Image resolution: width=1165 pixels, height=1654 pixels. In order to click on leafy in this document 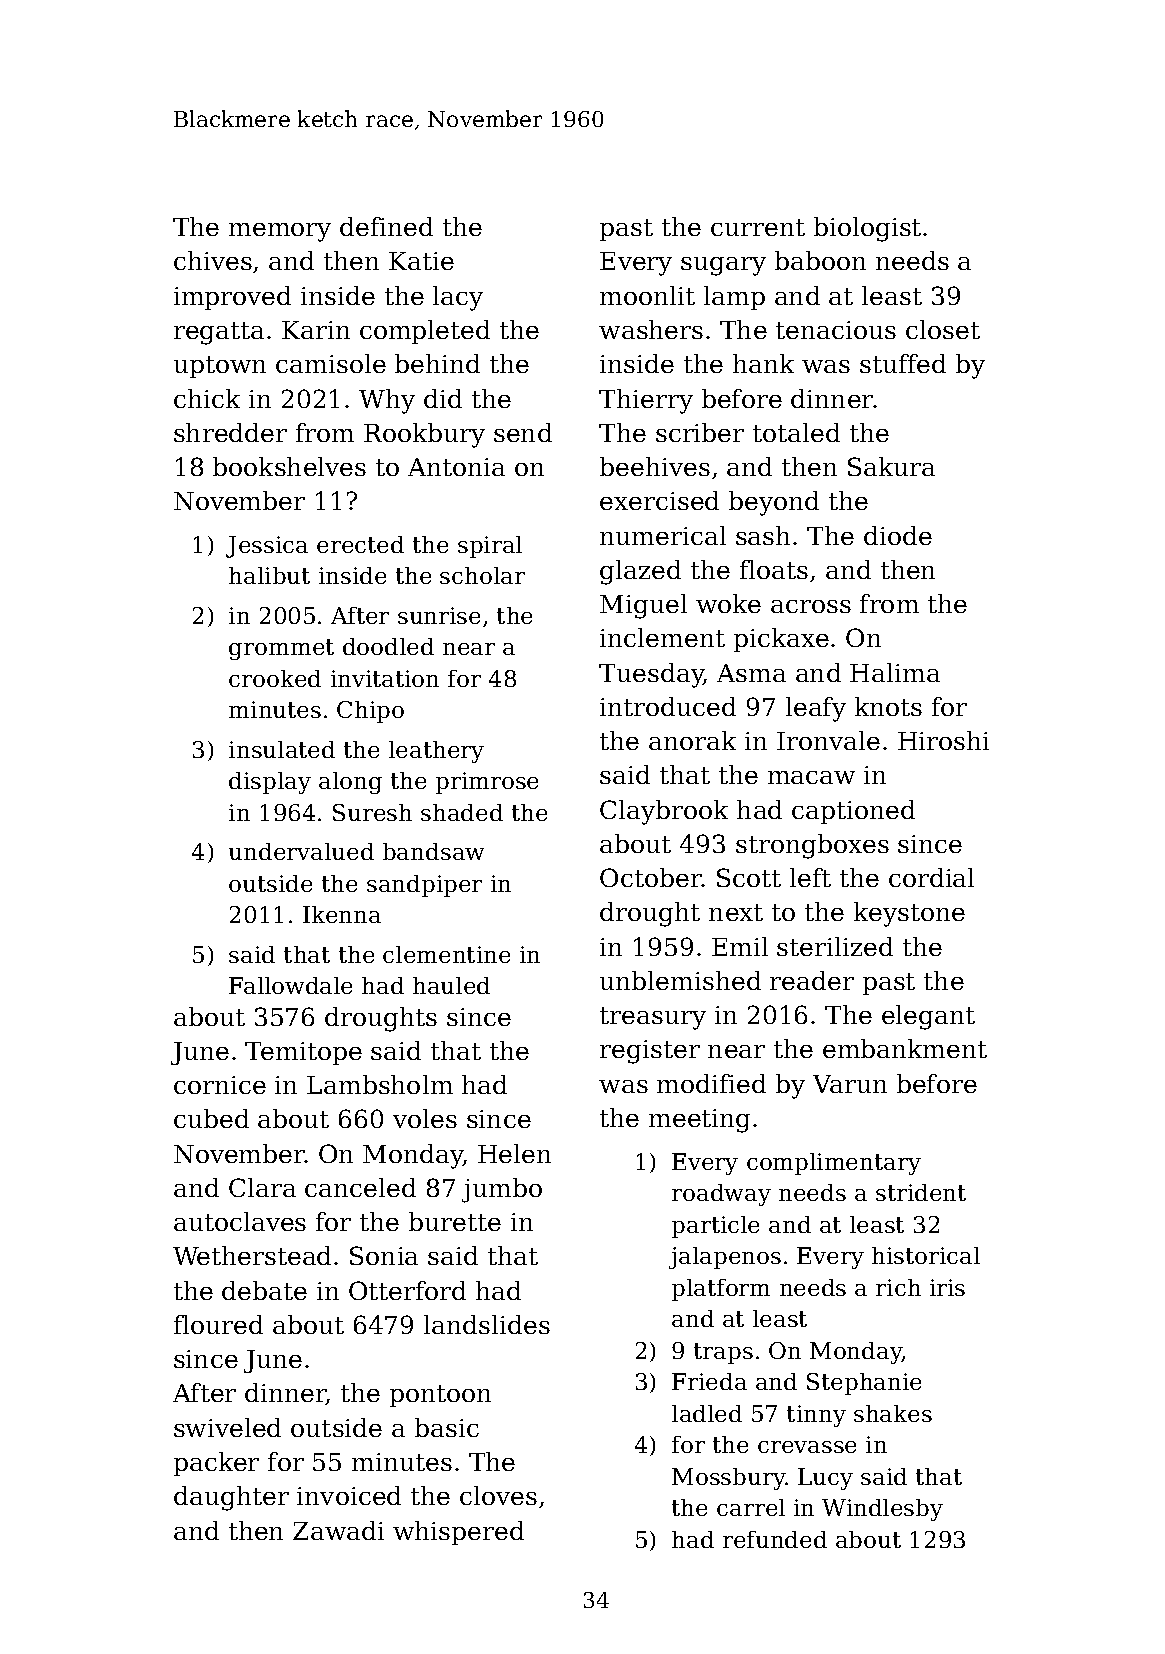, I will do `click(816, 709)`.
